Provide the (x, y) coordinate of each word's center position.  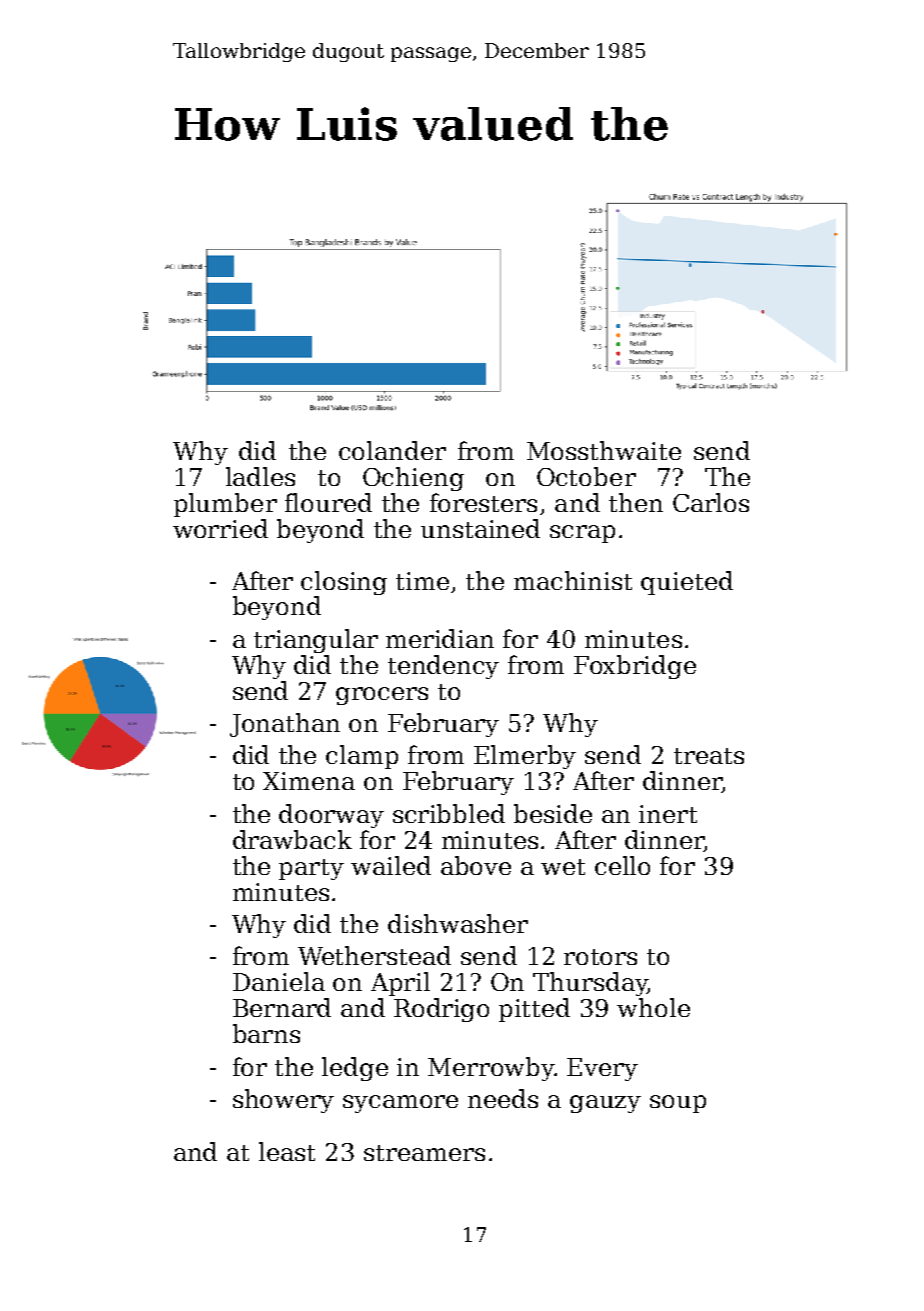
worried (220, 528)
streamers (424, 1153)
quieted (687, 583)
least (287, 1151)
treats (709, 756)
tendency (443, 667)
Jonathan (285, 725)
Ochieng (413, 479)
